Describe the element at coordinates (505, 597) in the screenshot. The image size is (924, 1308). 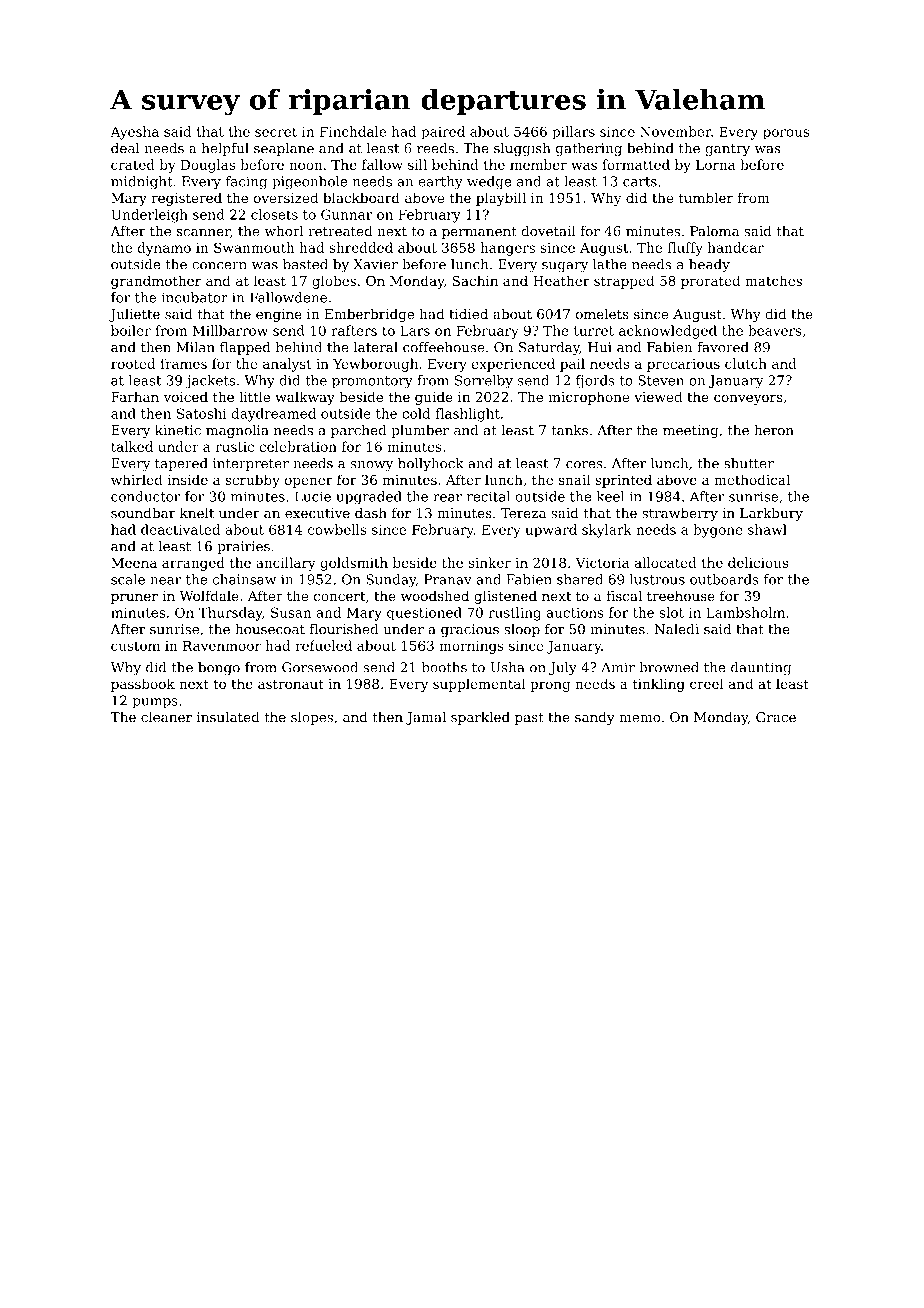
I see `glistened` at that location.
